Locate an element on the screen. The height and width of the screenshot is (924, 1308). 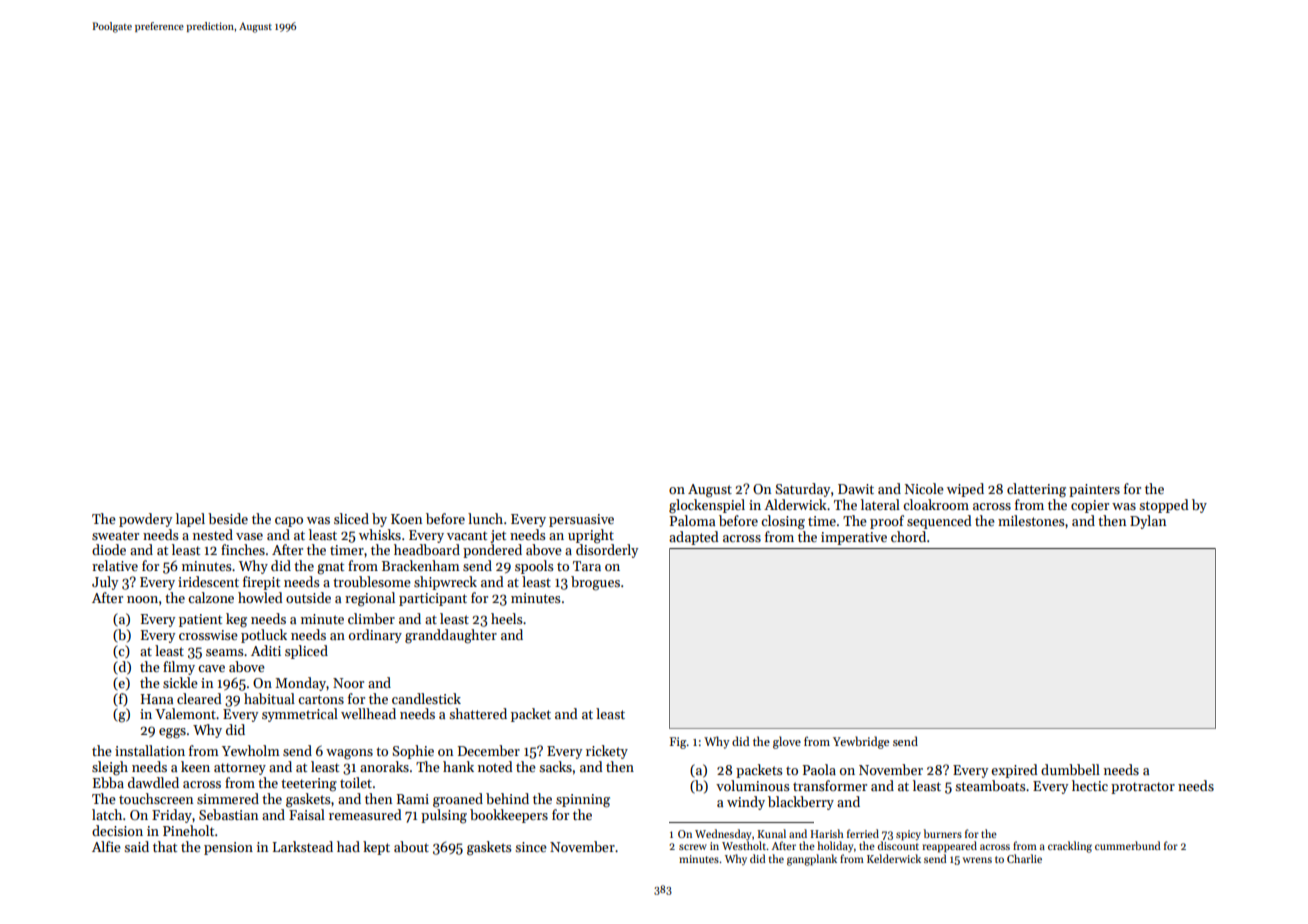
cleared is located at coordinates (199, 698).
